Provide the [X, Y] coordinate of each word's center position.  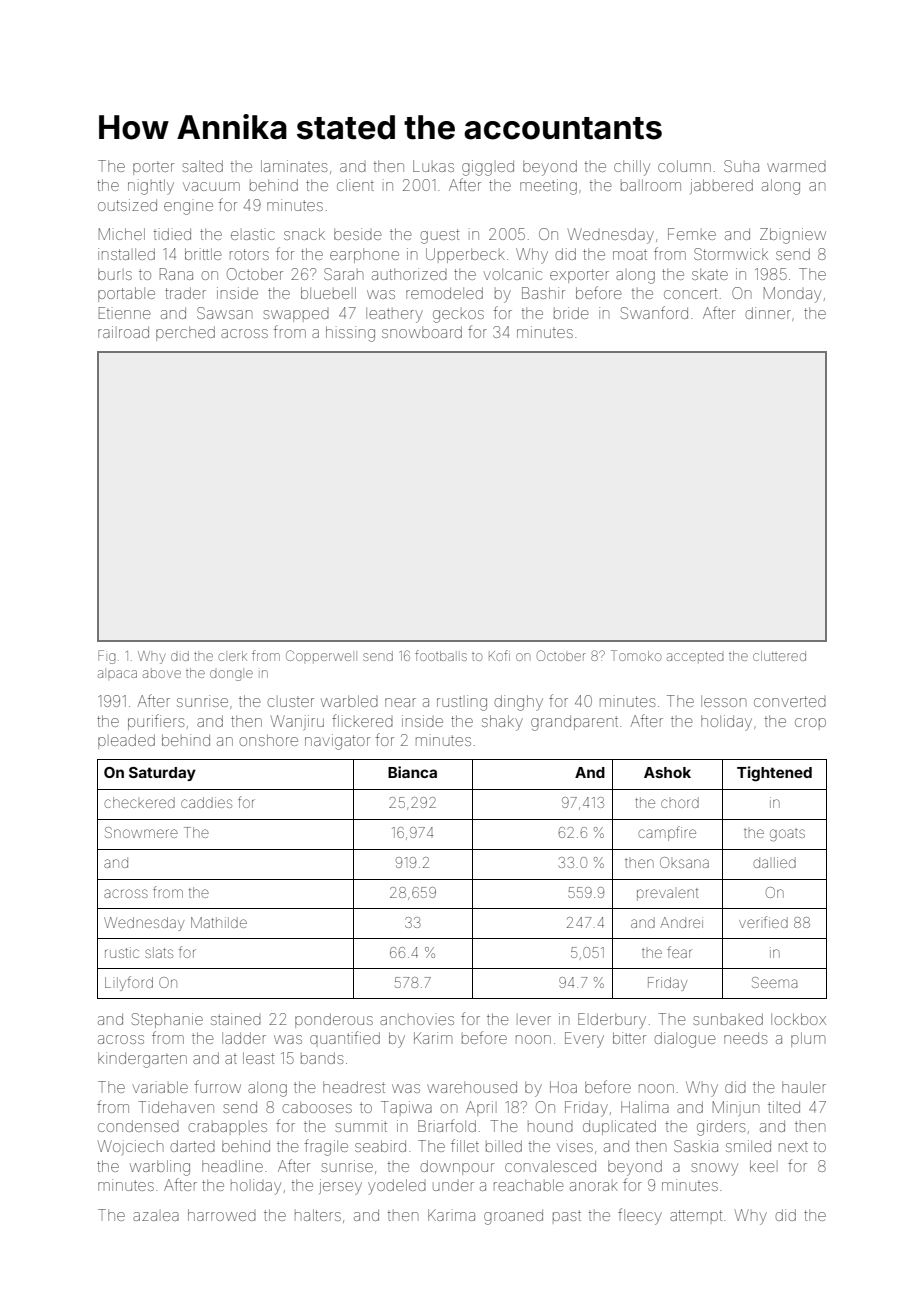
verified [763, 922]
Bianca [412, 772]
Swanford [654, 312]
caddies [206, 802]
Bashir [543, 293]
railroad [123, 332]
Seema [774, 982]
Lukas [433, 166]
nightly [151, 187]
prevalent [667, 894]
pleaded [126, 741]
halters [318, 1215]
